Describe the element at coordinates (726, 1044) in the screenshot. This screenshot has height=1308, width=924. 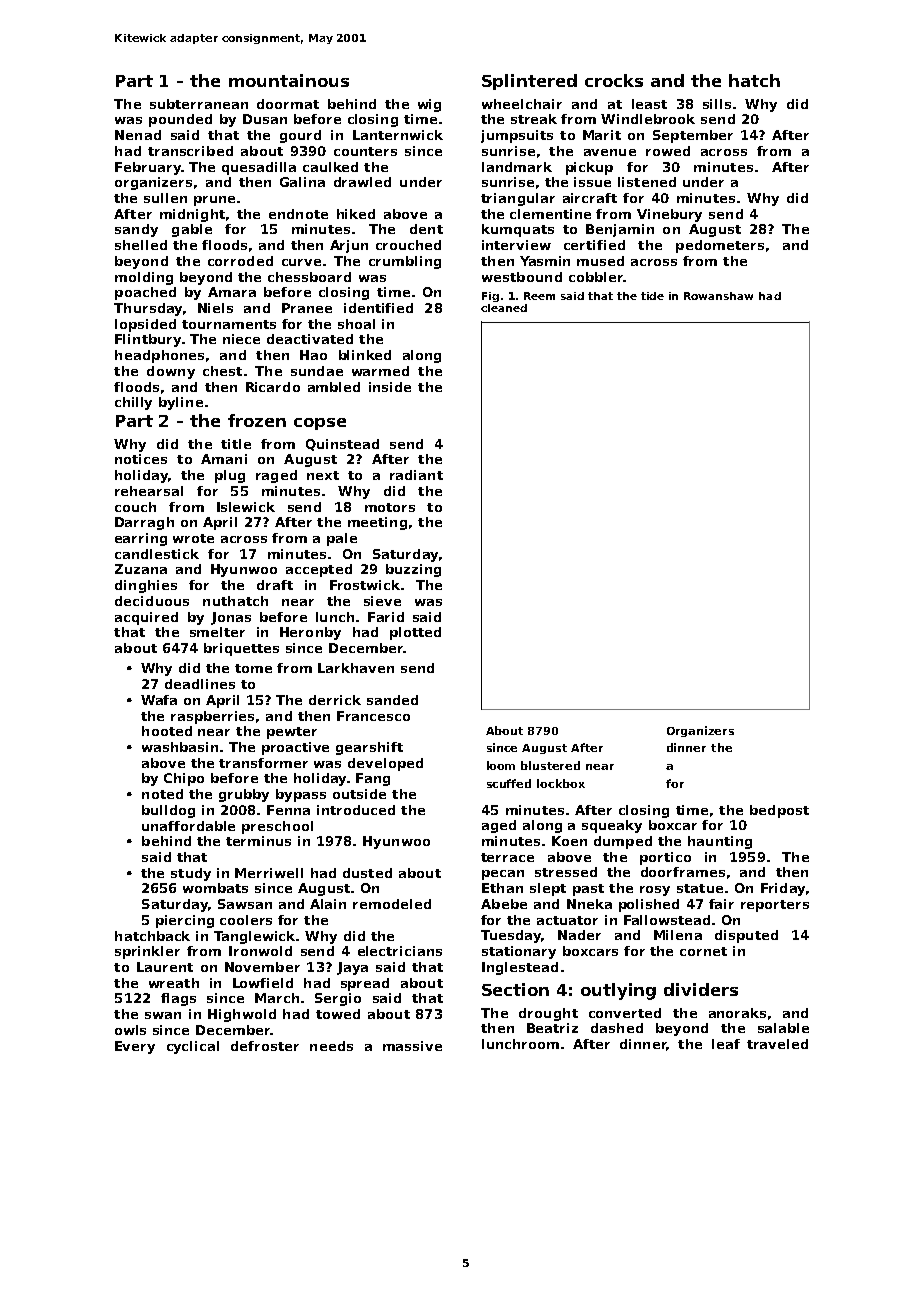
I see `leaf` at that location.
